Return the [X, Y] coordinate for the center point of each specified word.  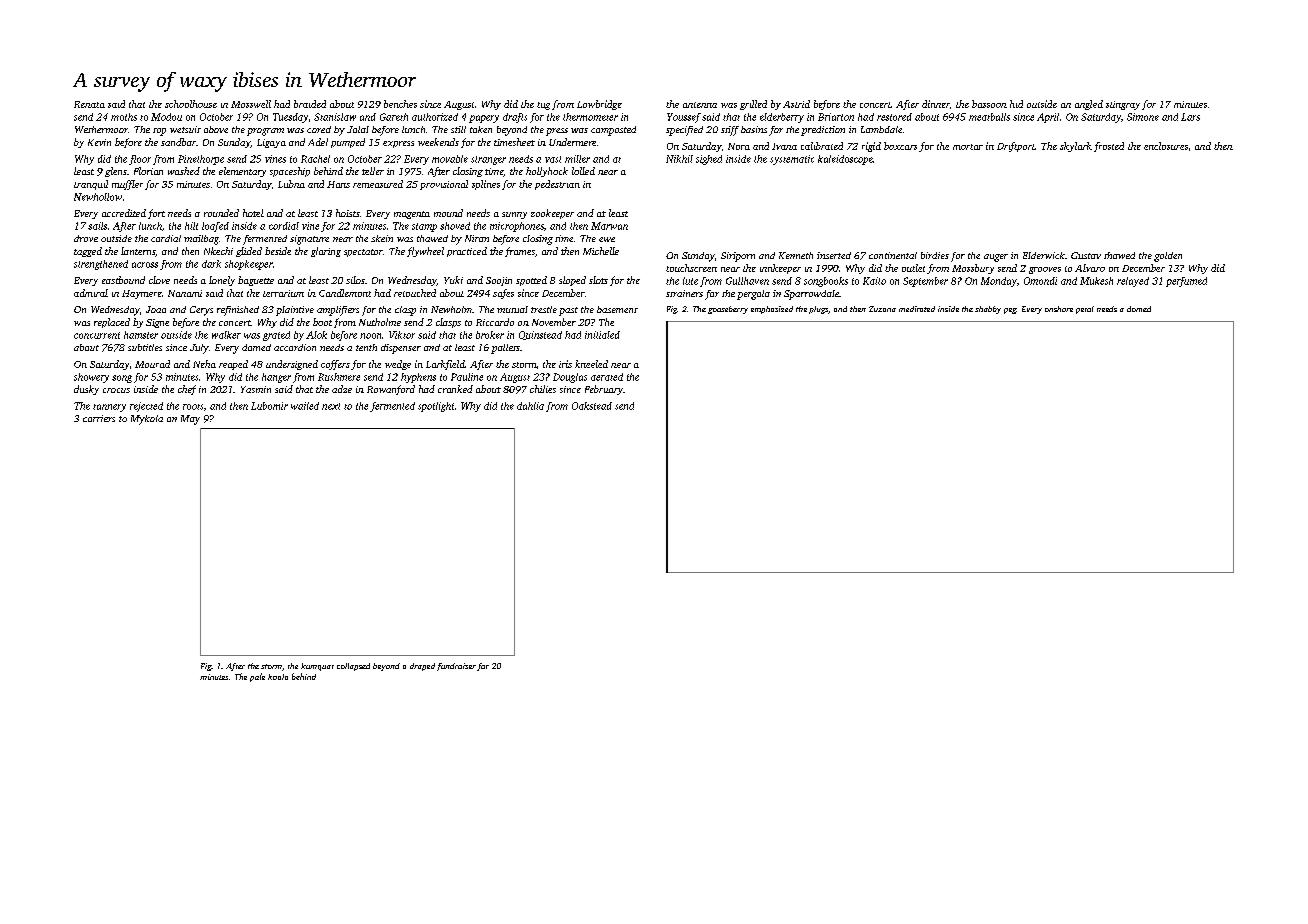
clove [159, 280]
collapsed [353, 667]
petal [1085, 310]
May [190, 420]
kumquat [317, 667]
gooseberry [728, 310]
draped [422, 667]
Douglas [570, 378]
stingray [1123, 105]
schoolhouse [191, 104]
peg [1010, 311]
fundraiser [456, 667]
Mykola [147, 420]
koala [278, 677]
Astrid [796, 104]
